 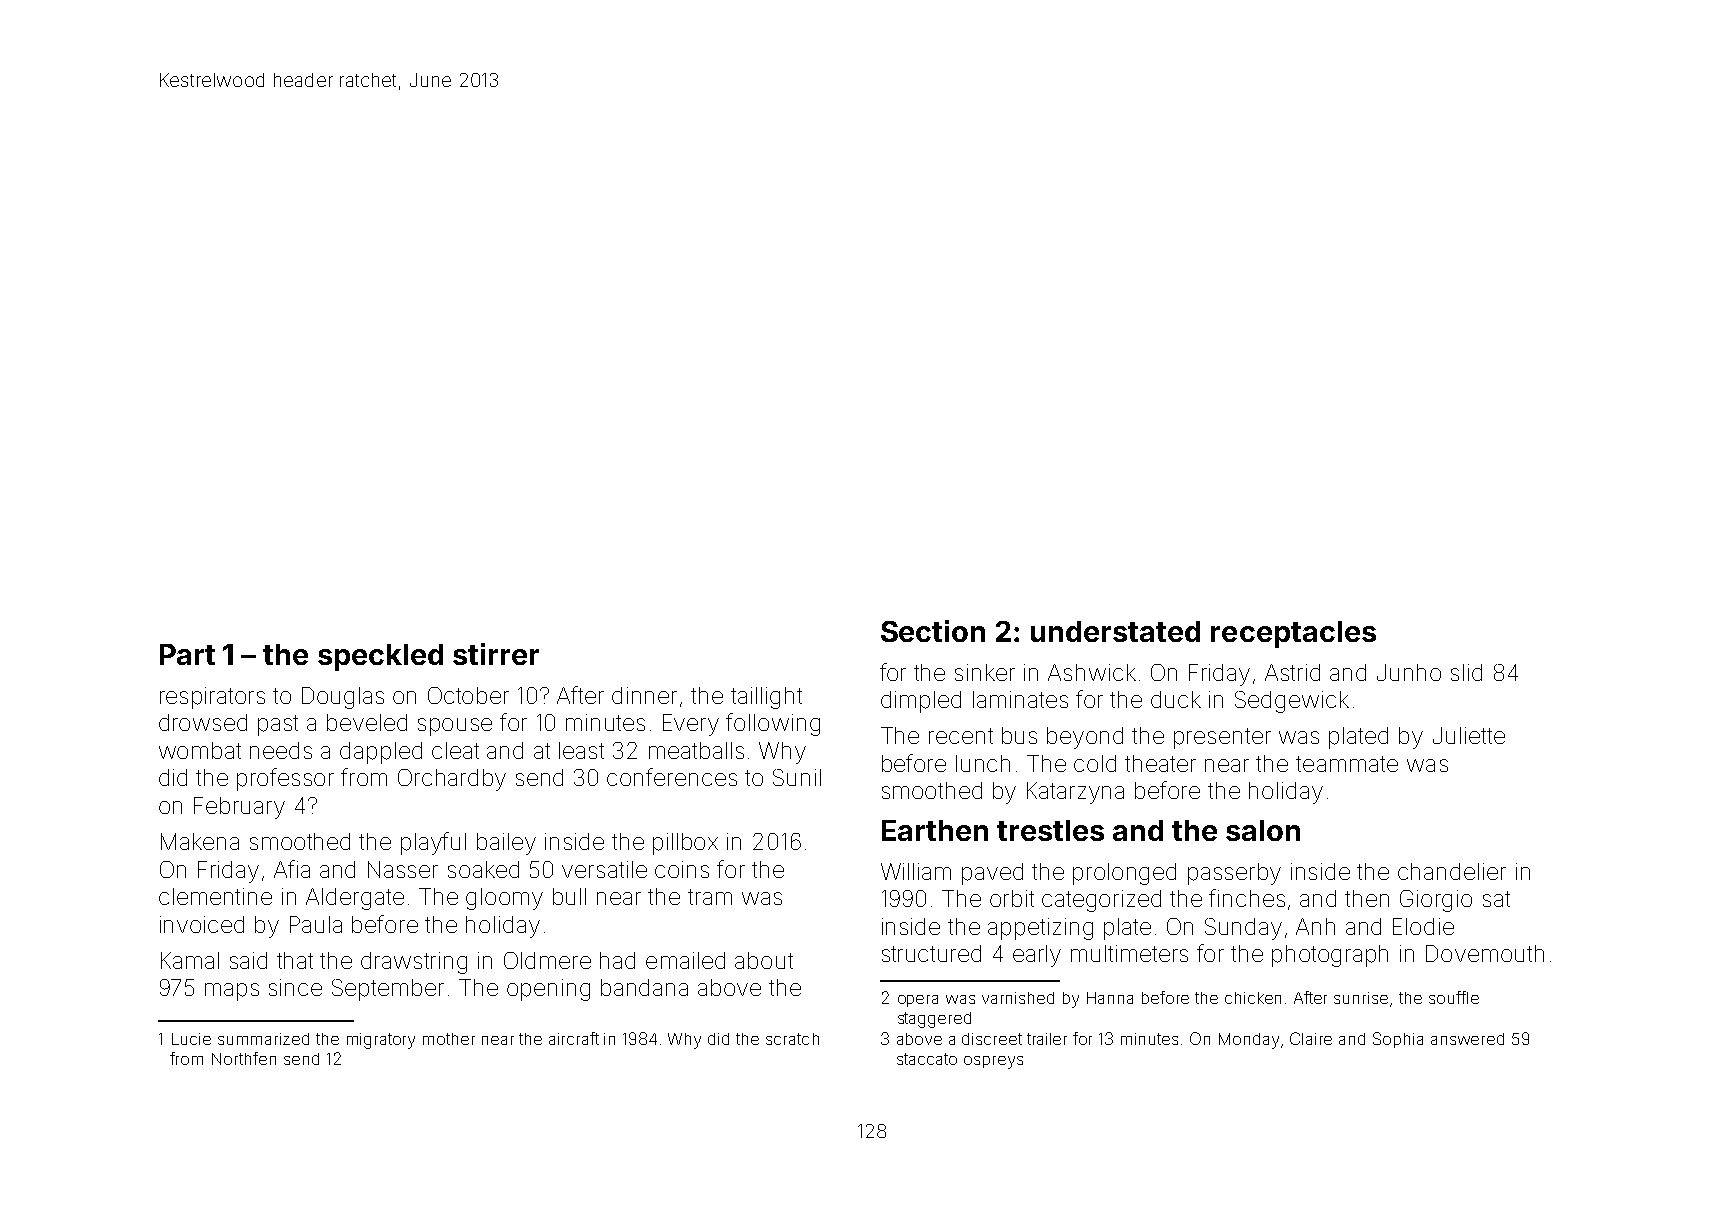 What do you see at coordinates (797, 777) in the page?
I see `Sunil` at bounding box center [797, 777].
